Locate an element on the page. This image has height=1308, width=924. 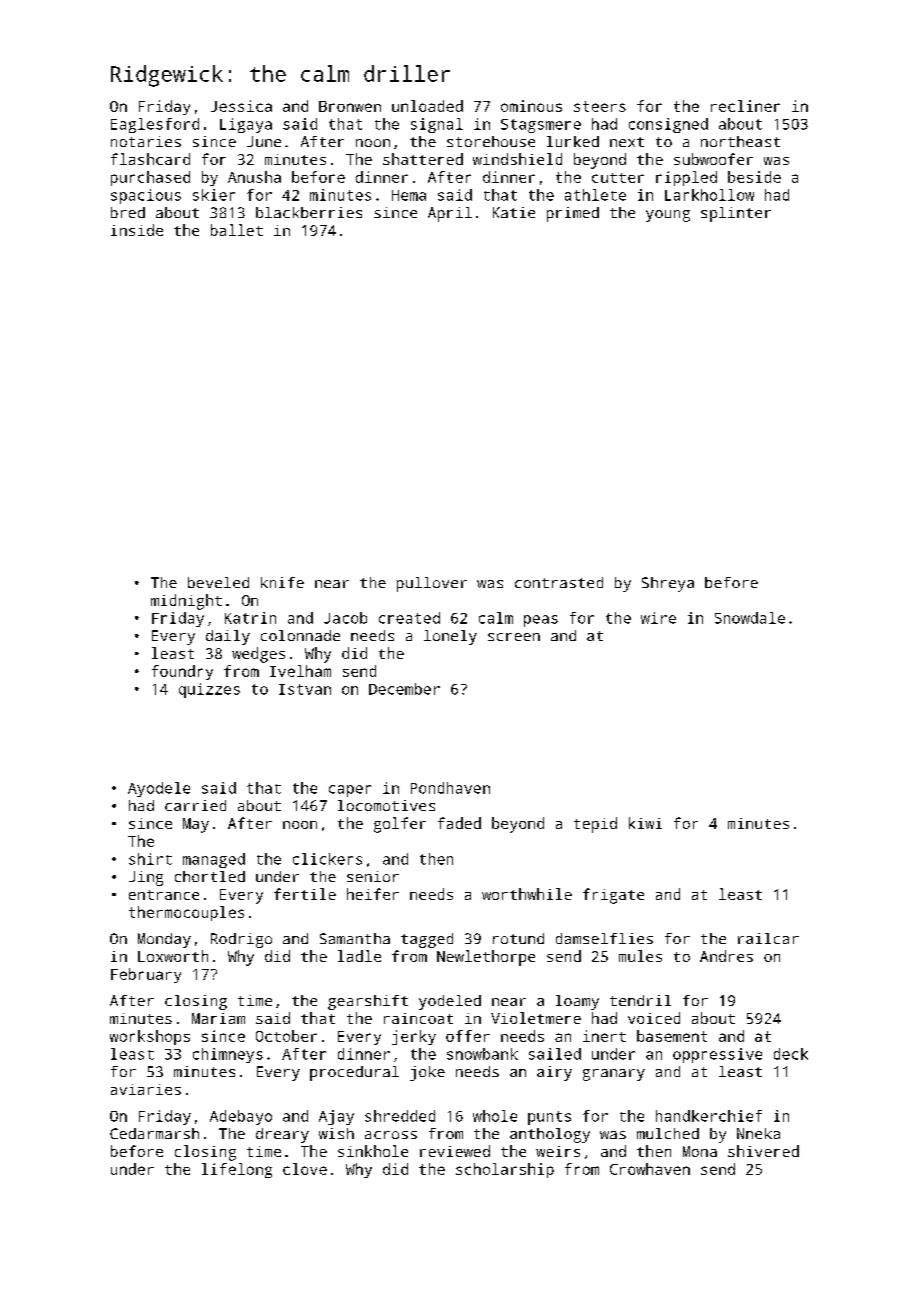
tepid is located at coordinates (595, 825).
